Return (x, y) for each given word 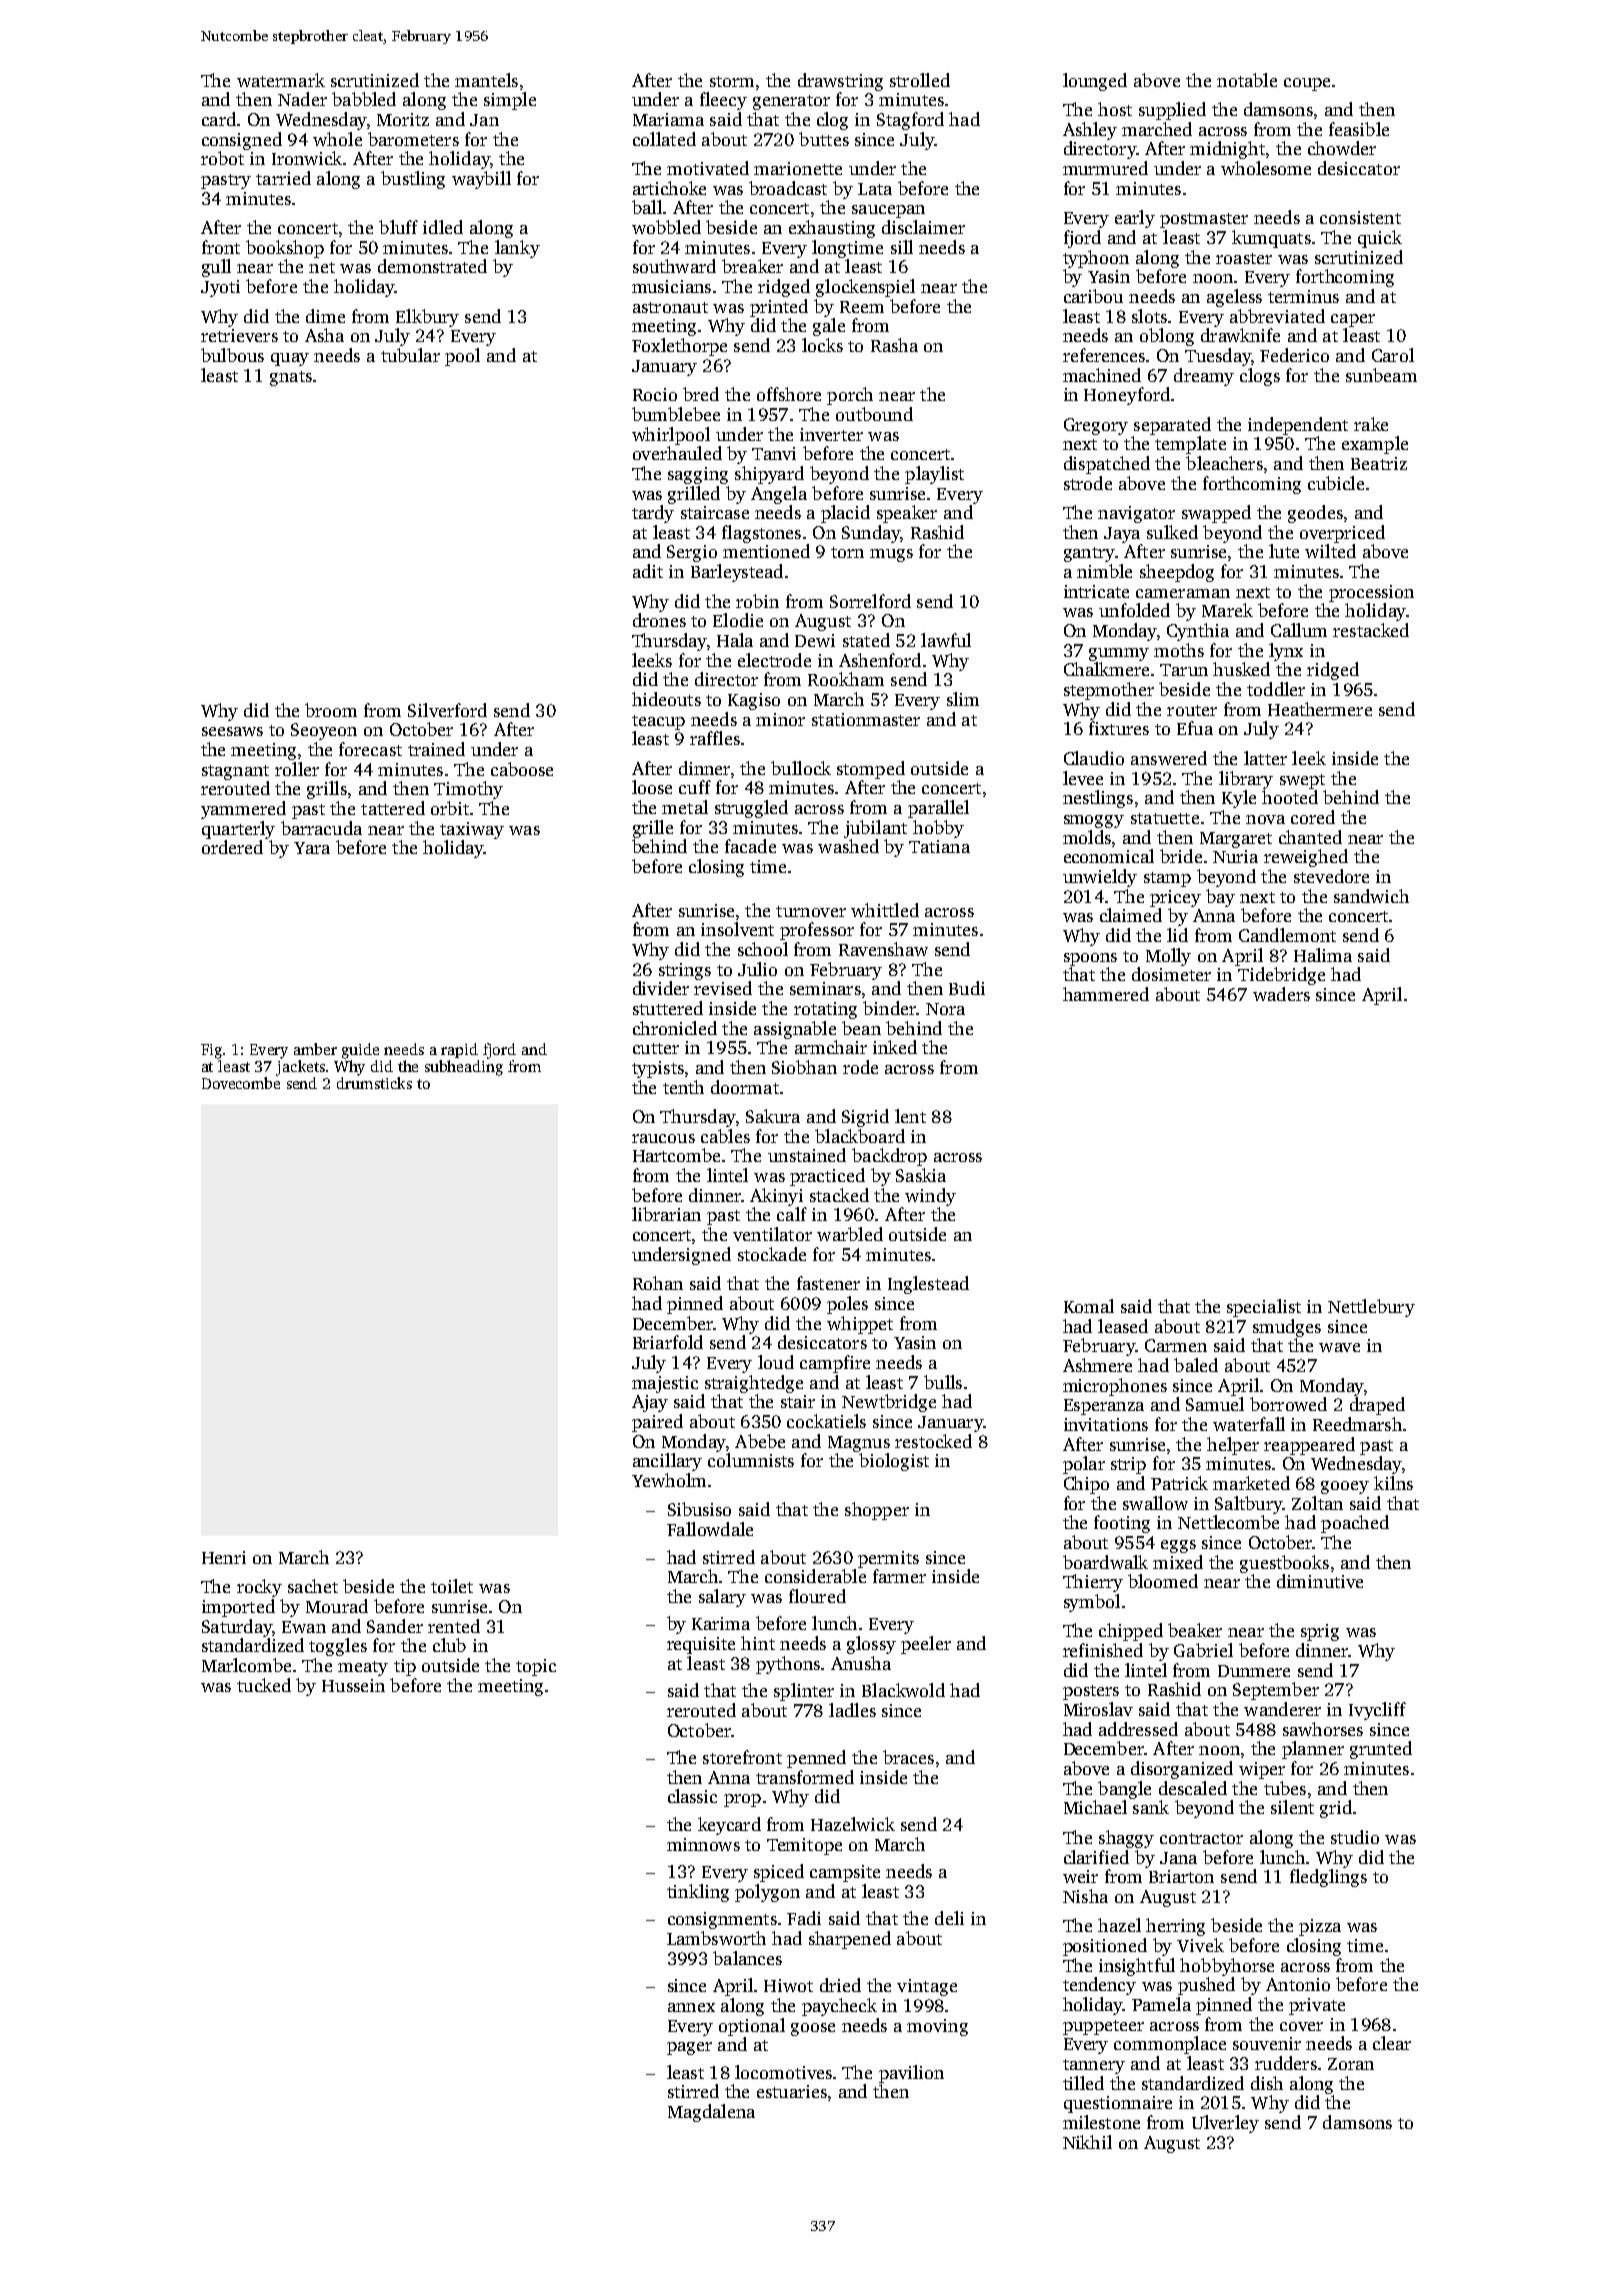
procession (1371, 593)
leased (1123, 1326)
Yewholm (669, 1480)
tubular (410, 355)
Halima (1323, 955)
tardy (653, 514)
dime (325, 316)
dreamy (1204, 377)
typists (658, 1069)
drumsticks (374, 1083)
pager (689, 2048)
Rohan (658, 1283)
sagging (698, 475)
